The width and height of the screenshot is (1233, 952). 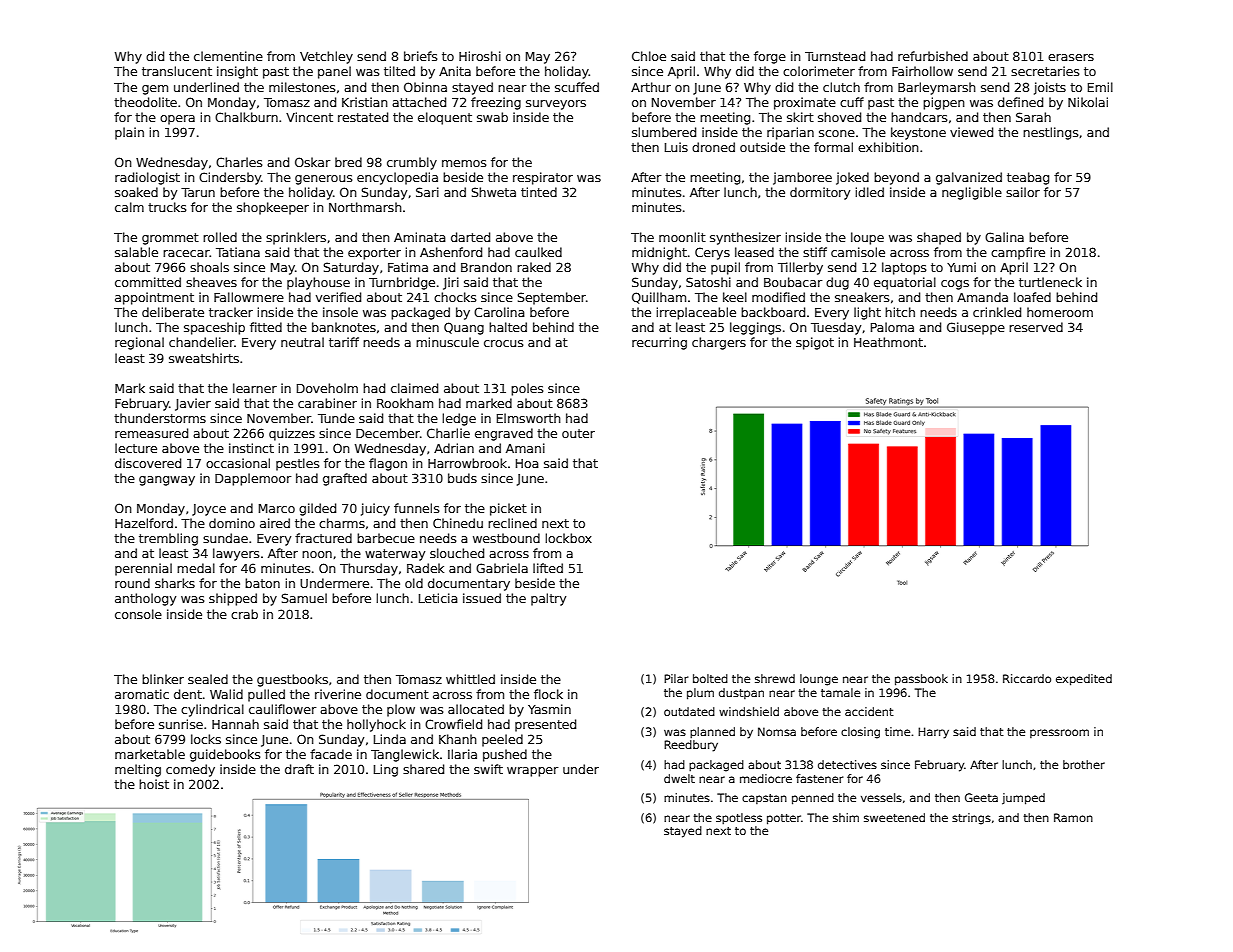 I want to click on neutral, so click(x=302, y=342).
